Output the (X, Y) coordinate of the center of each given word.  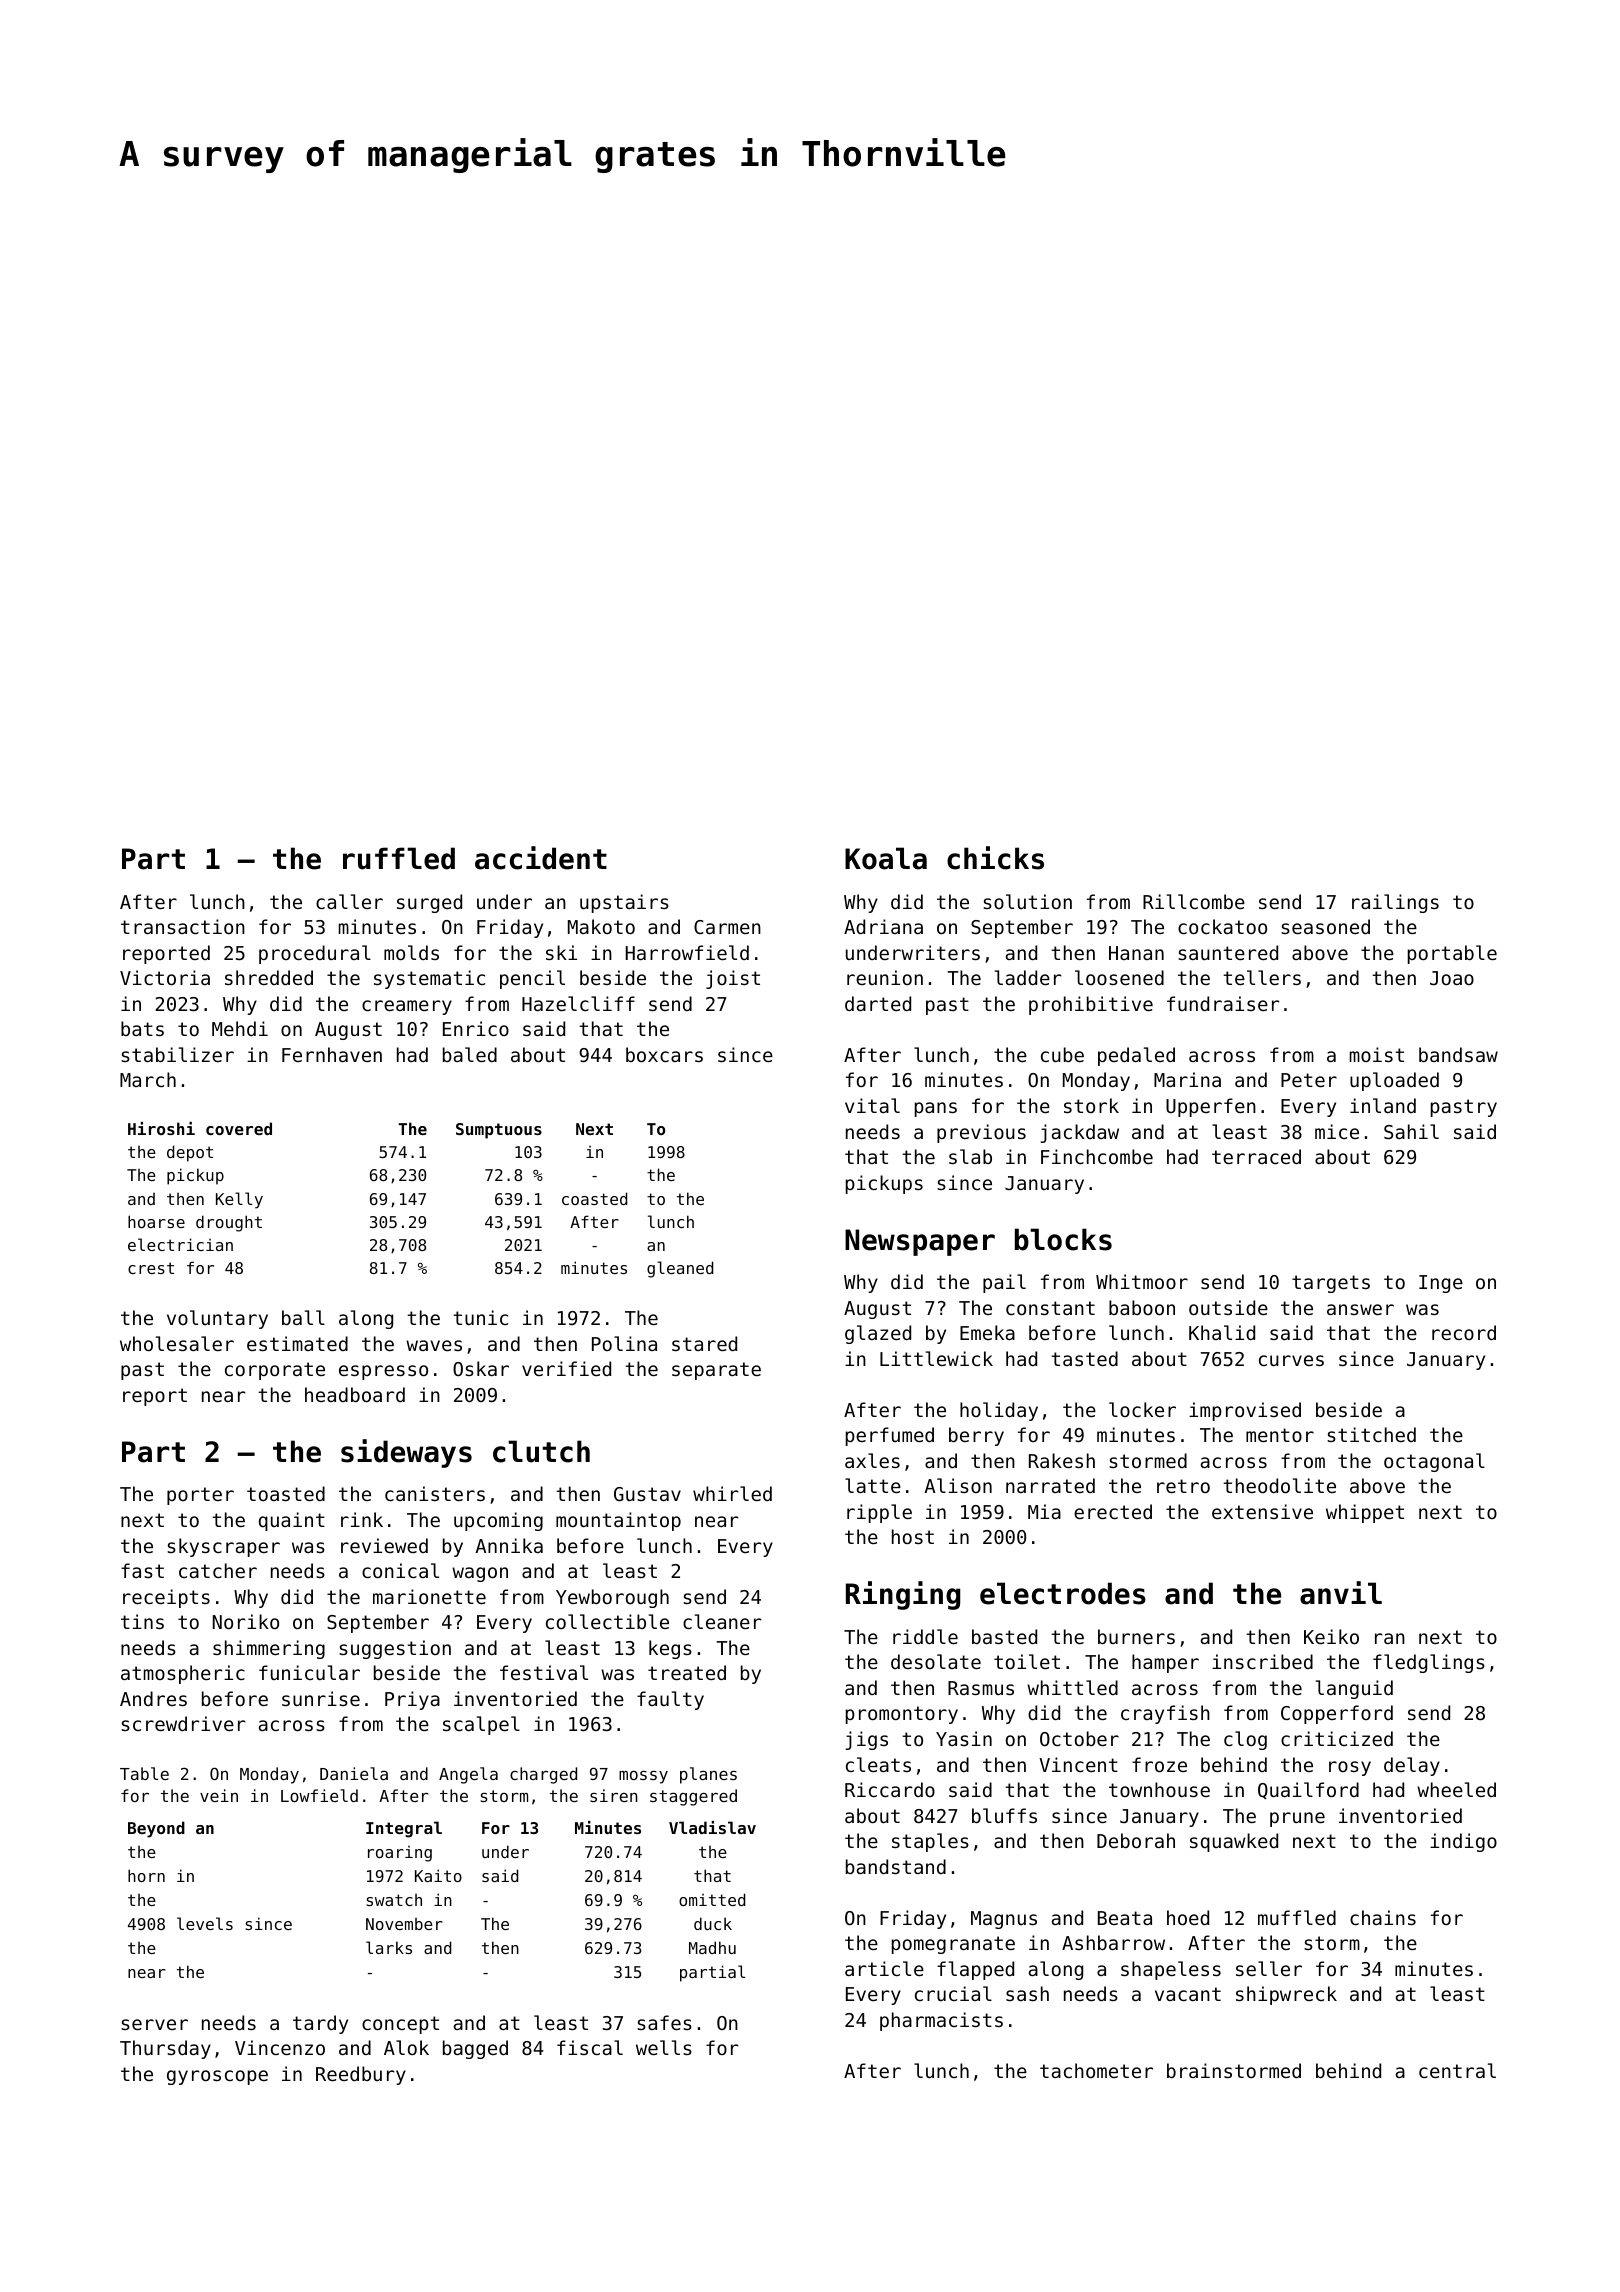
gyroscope (217, 2077)
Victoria (165, 977)
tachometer (1096, 2070)
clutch (541, 1451)
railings (1395, 903)
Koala (886, 858)
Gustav (647, 1494)
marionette (429, 1596)
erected (1113, 1511)
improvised (1245, 1411)
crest (151, 1268)
